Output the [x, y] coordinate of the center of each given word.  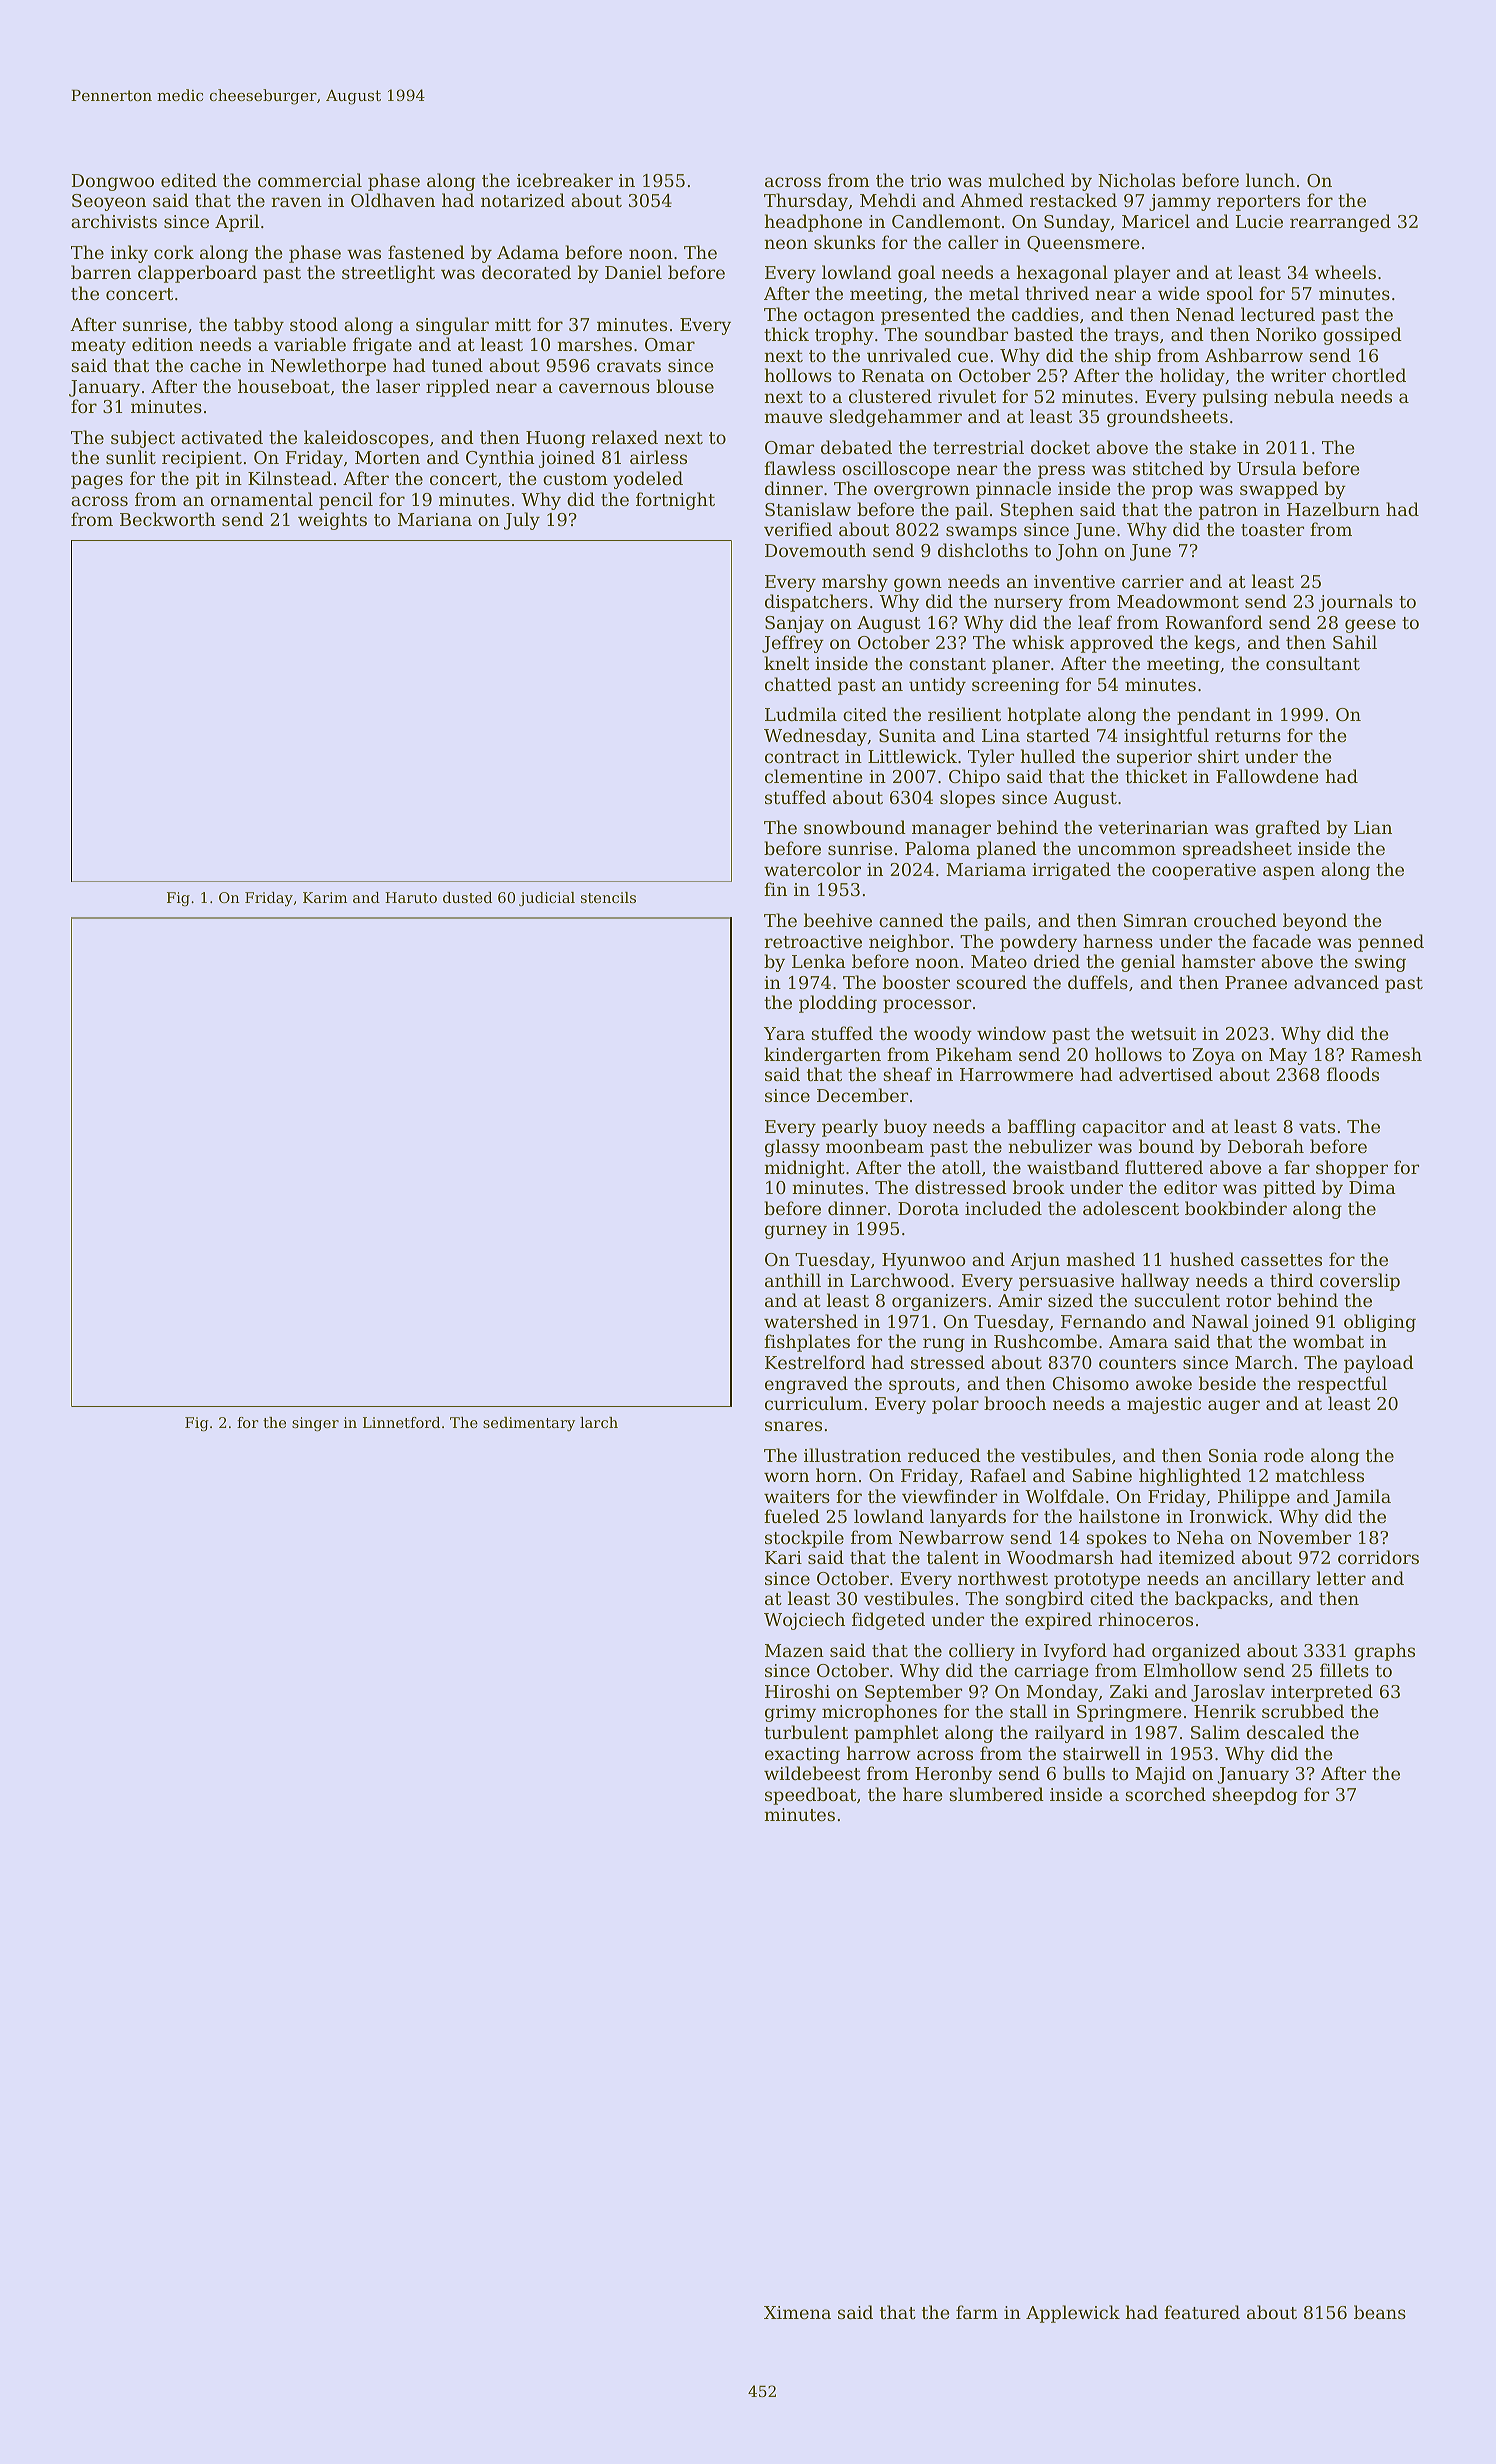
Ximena [797, 2312]
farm [977, 2312]
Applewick [1073, 2314]
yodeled [648, 480]
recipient [202, 459]
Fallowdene [1267, 776]
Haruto [411, 897]
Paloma [937, 848]
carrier [1153, 581]
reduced [944, 1455]
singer [315, 1424]
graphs [1384, 1652]
